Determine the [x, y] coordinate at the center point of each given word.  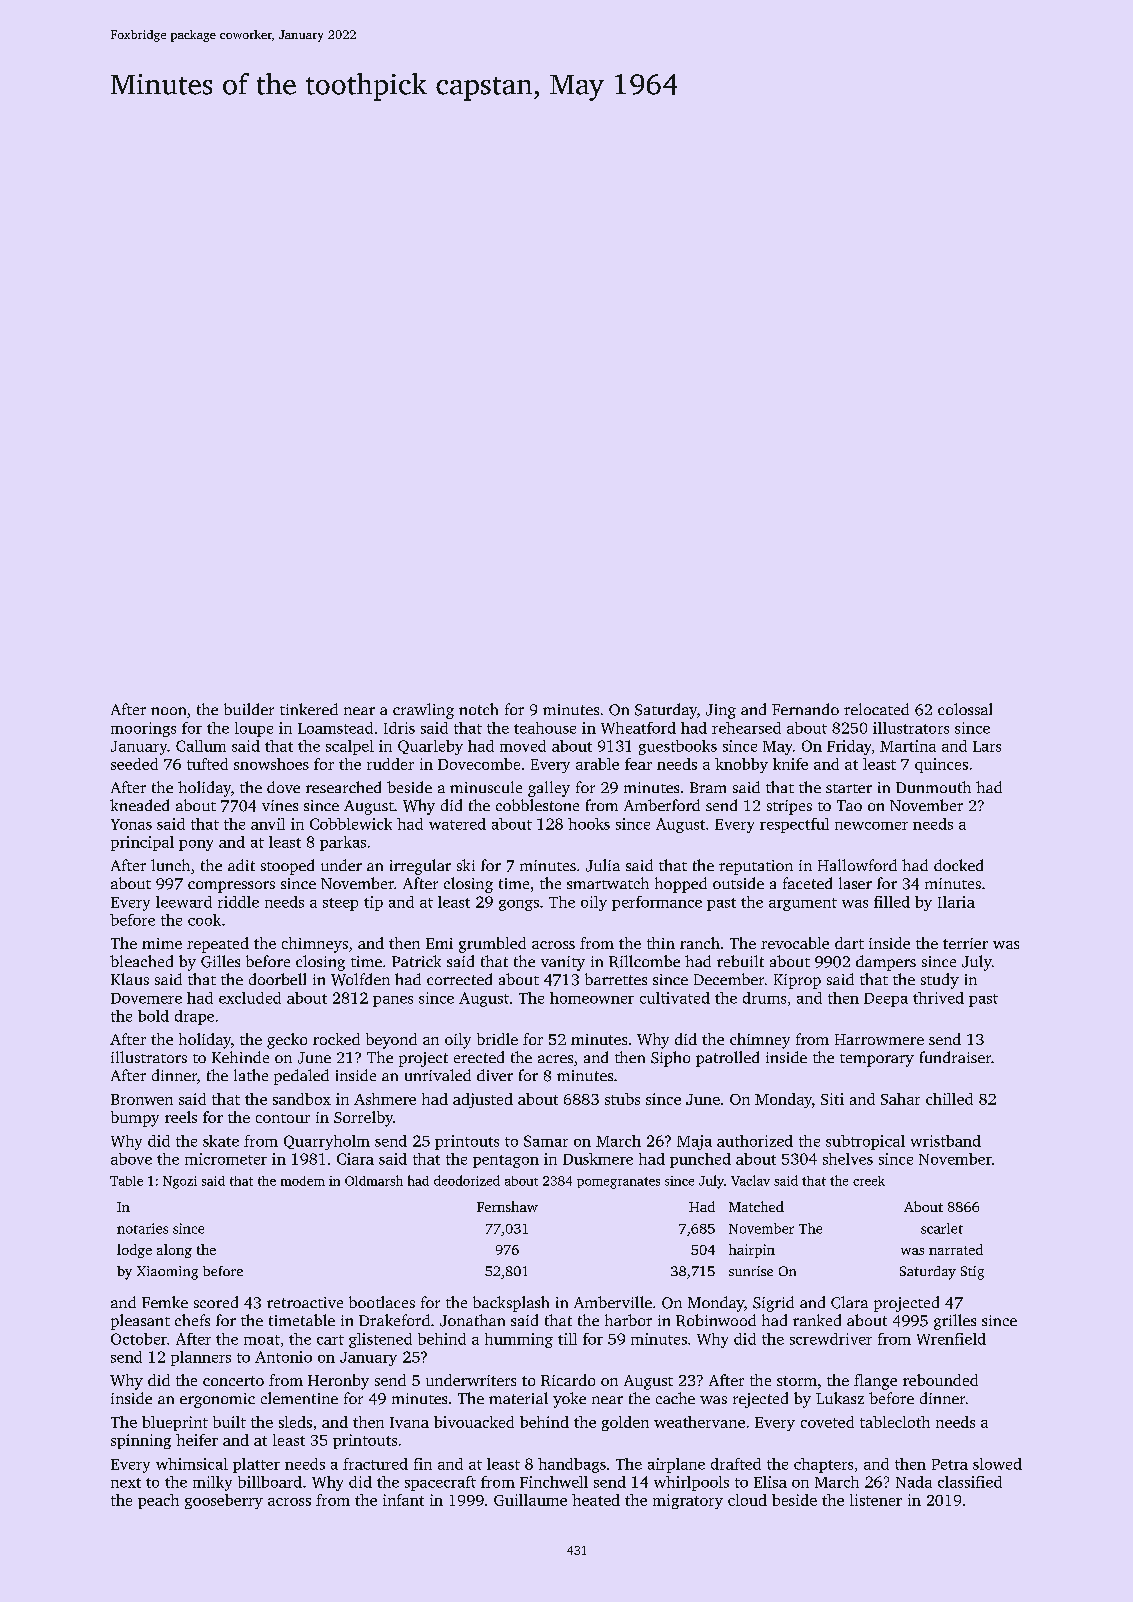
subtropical [865, 1142]
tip [373, 903]
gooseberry [224, 1501]
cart [330, 1340]
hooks [589, 824]
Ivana [409, 1422]
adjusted [483, 1100]
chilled [949, 1099]
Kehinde [240, 1057]
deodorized [467, 1180]
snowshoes [271, 764]
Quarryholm [327, 1142]
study [940, 981]
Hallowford [857, 865]
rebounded [940, 1380]
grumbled [492, 945]
